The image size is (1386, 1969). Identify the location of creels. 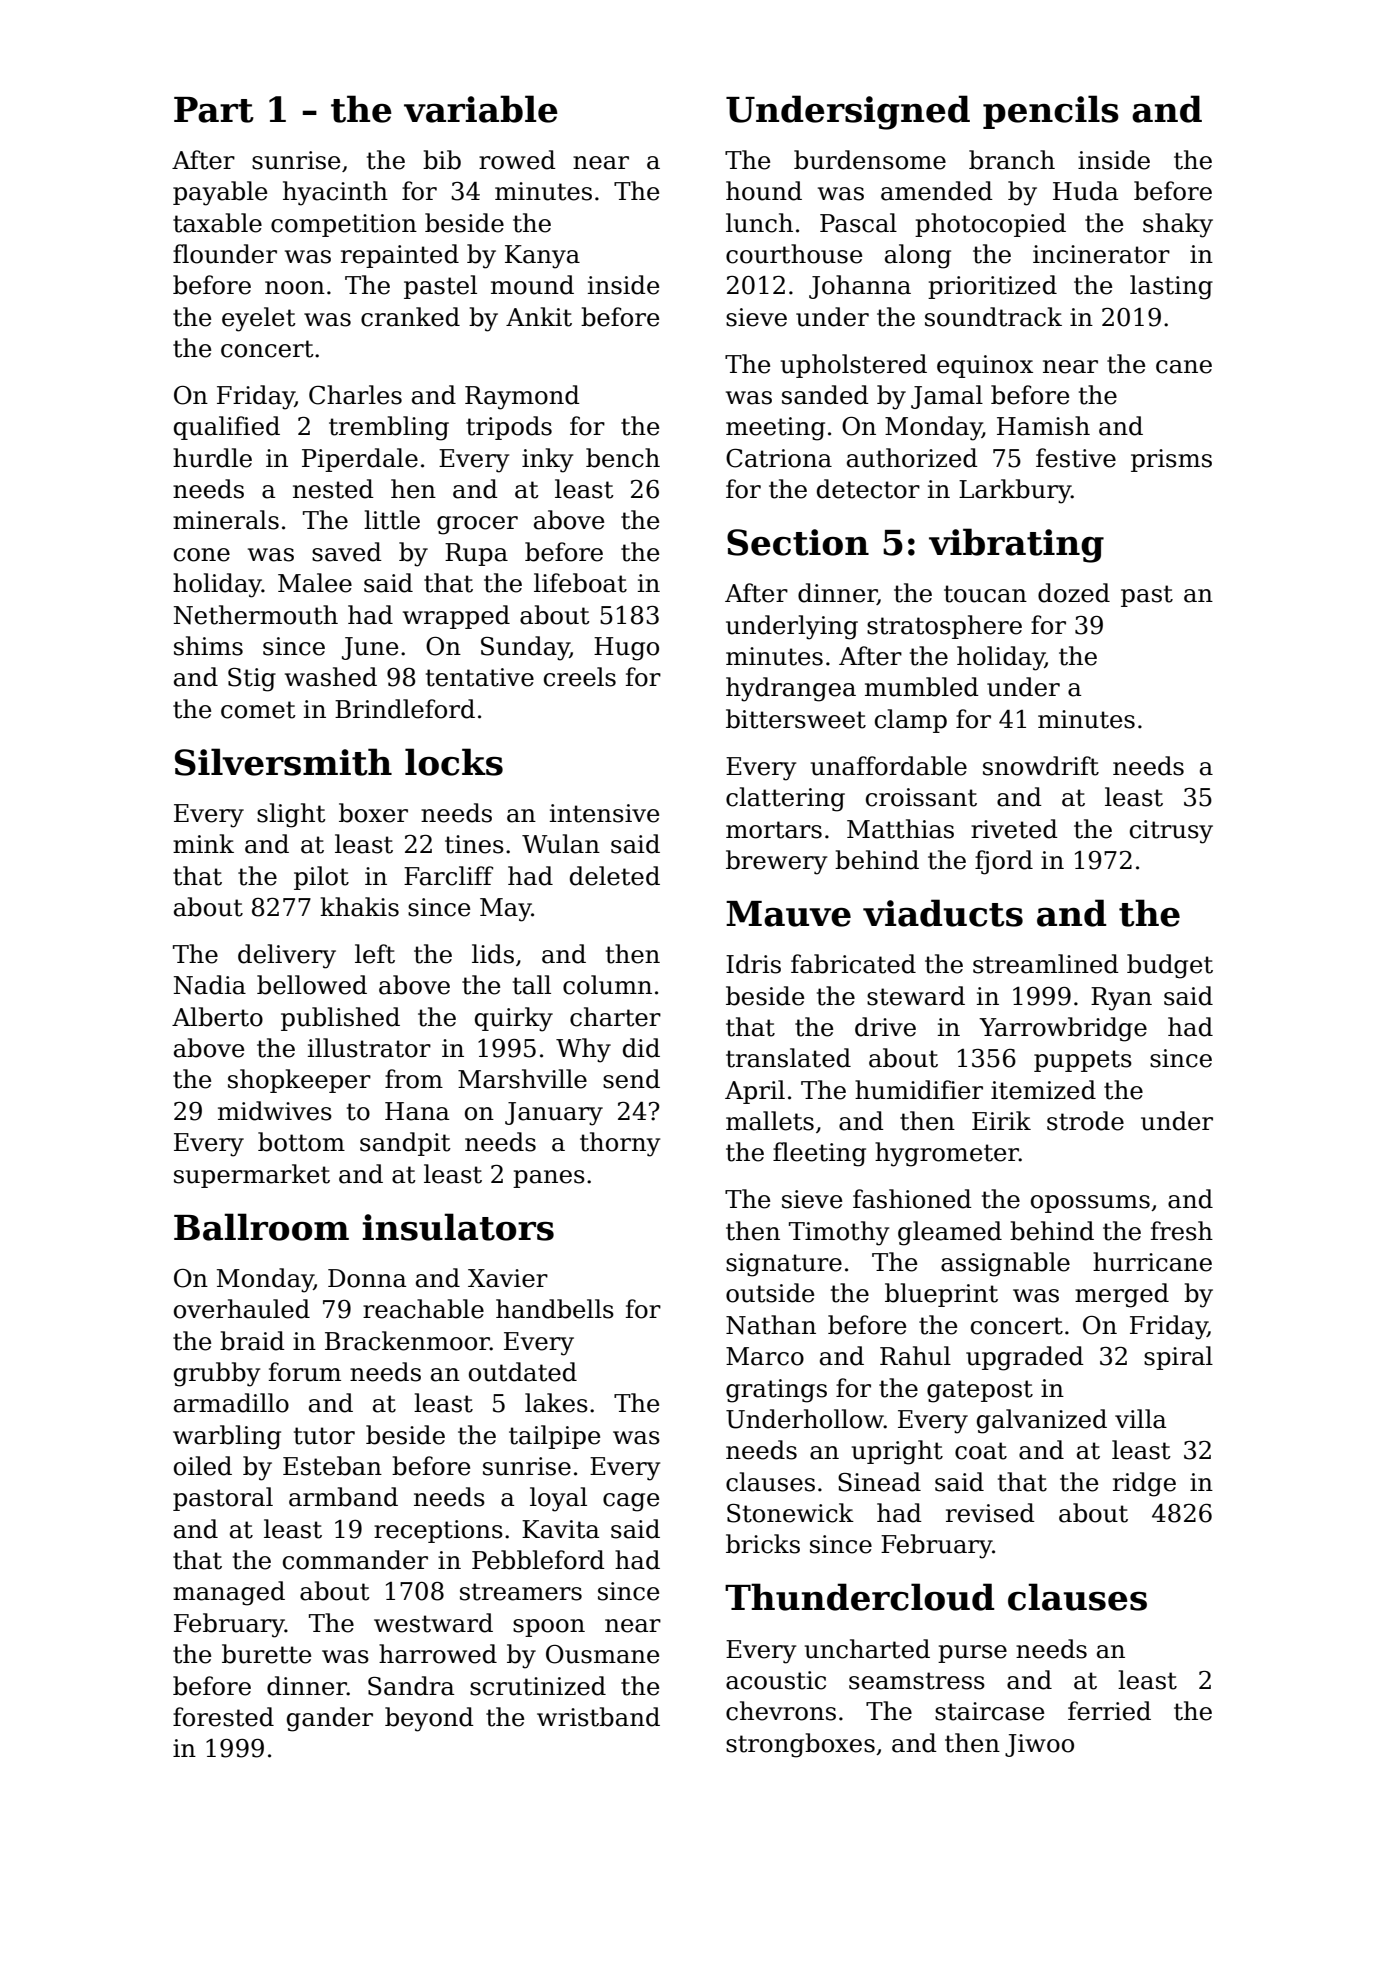
(580, 677).
